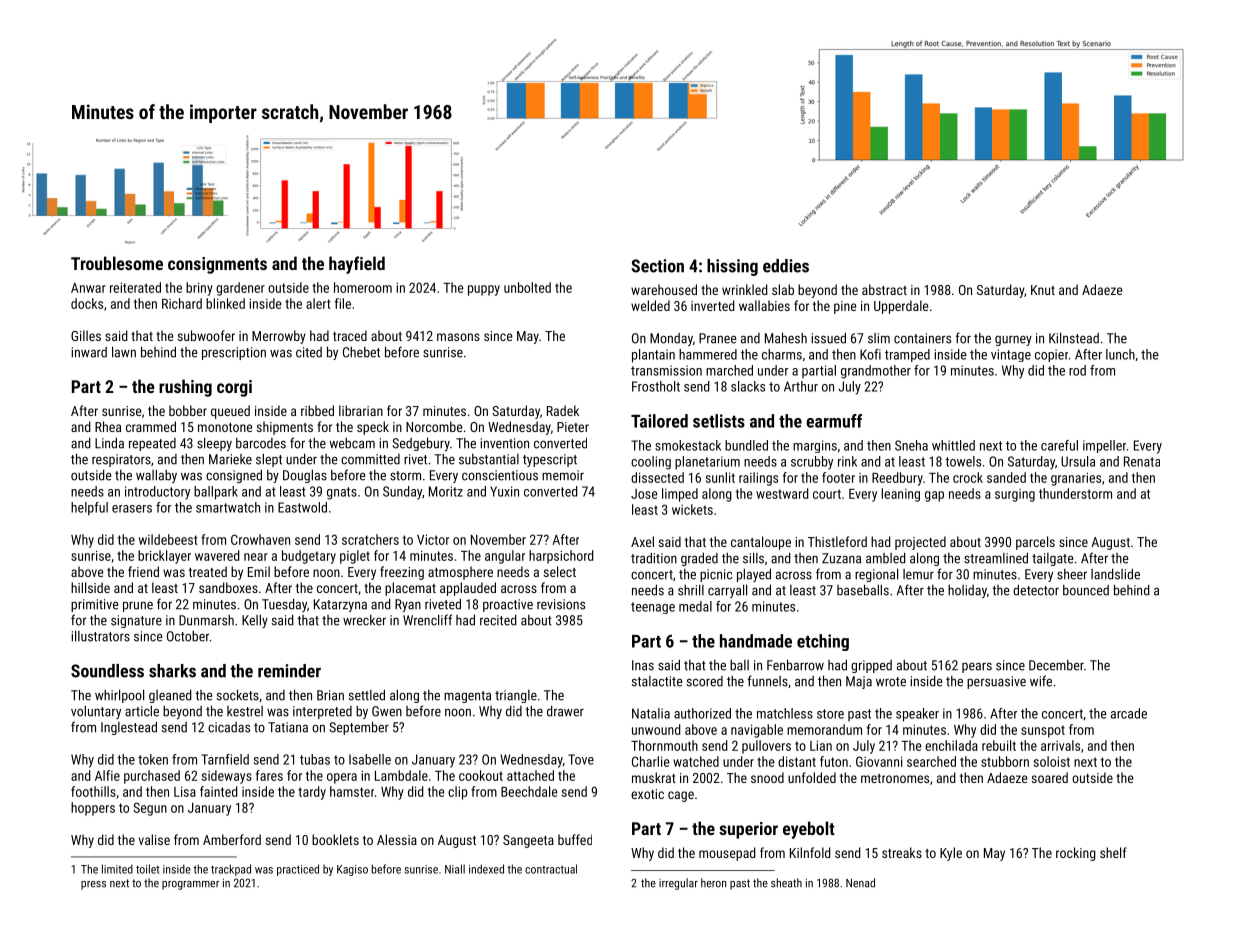 This screenshot has height=952, width=1233. Describe the element at coordinates (664, 289) in the screenshot. I see `warehoused` at that location.
